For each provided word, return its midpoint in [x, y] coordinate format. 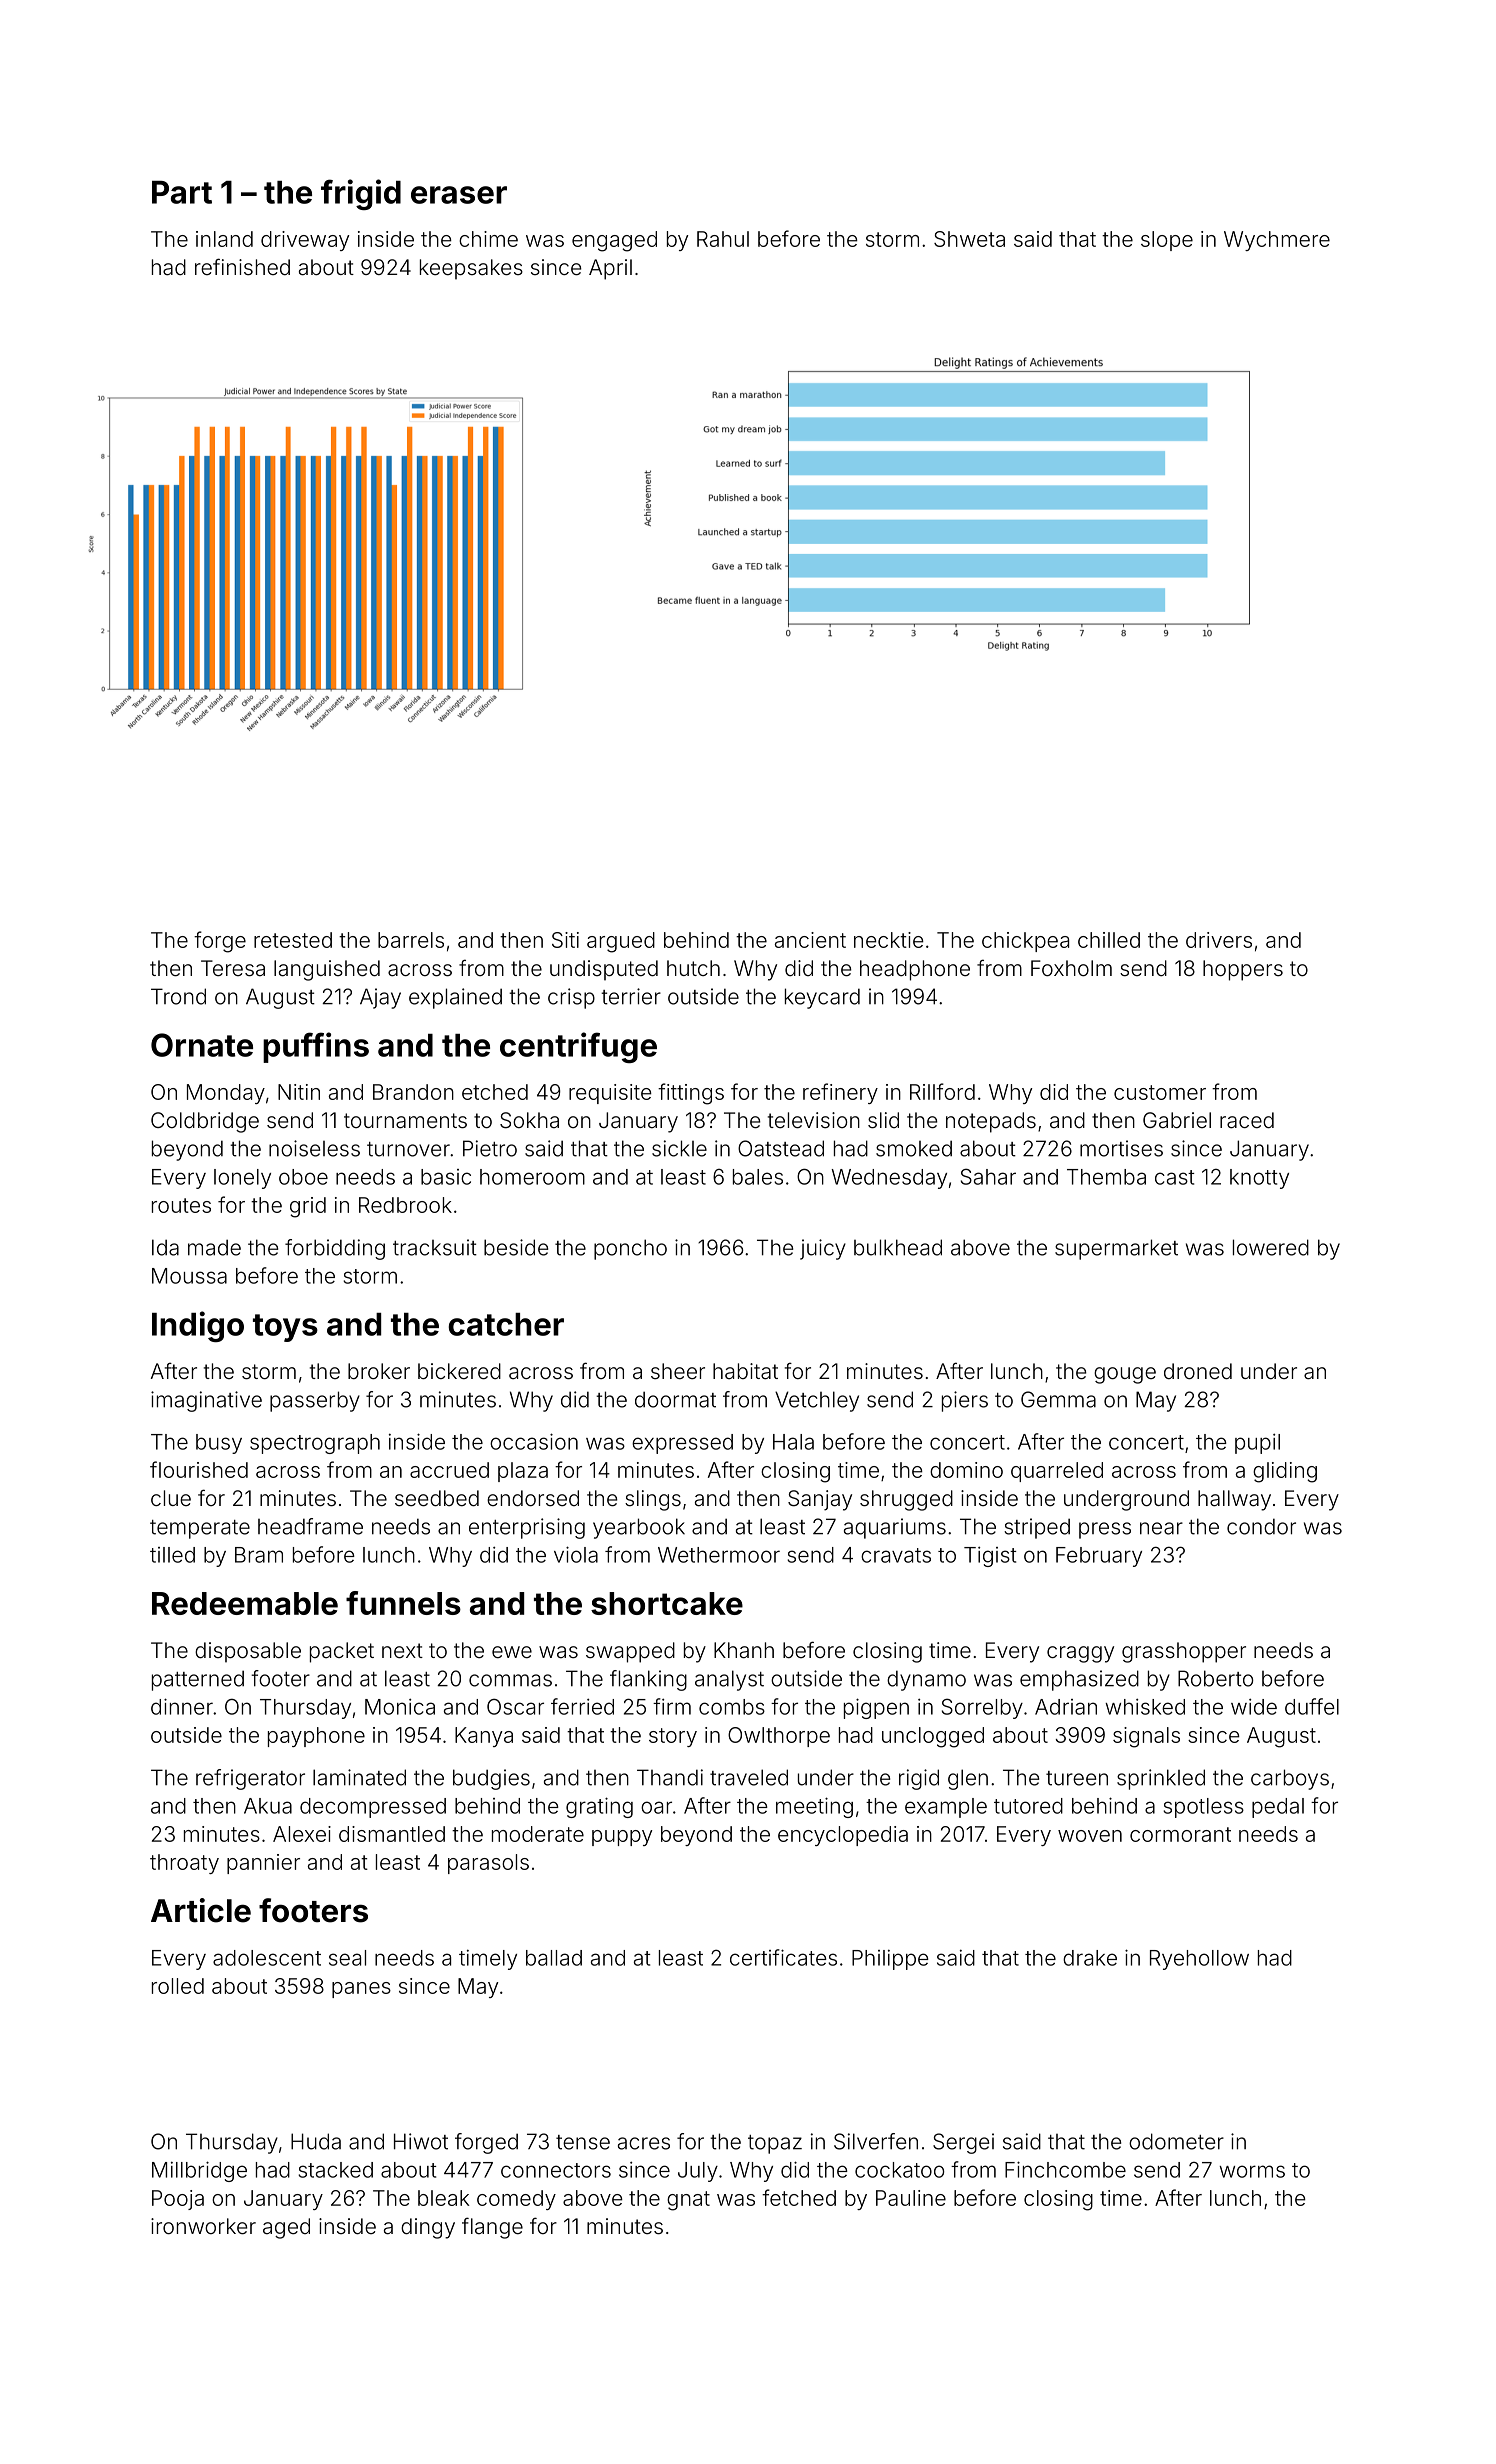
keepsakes [471, 269]
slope [1167, 241]
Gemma [1058, 1399]
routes [181, 1205]
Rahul [723, 239]
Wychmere [1277, 241]
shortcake [667, 1603]
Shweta [969, 239]
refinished [242, 266]
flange [492, 2228]
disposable [248, 1652]
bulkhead [898, 1247]
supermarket [1116, 1249]
